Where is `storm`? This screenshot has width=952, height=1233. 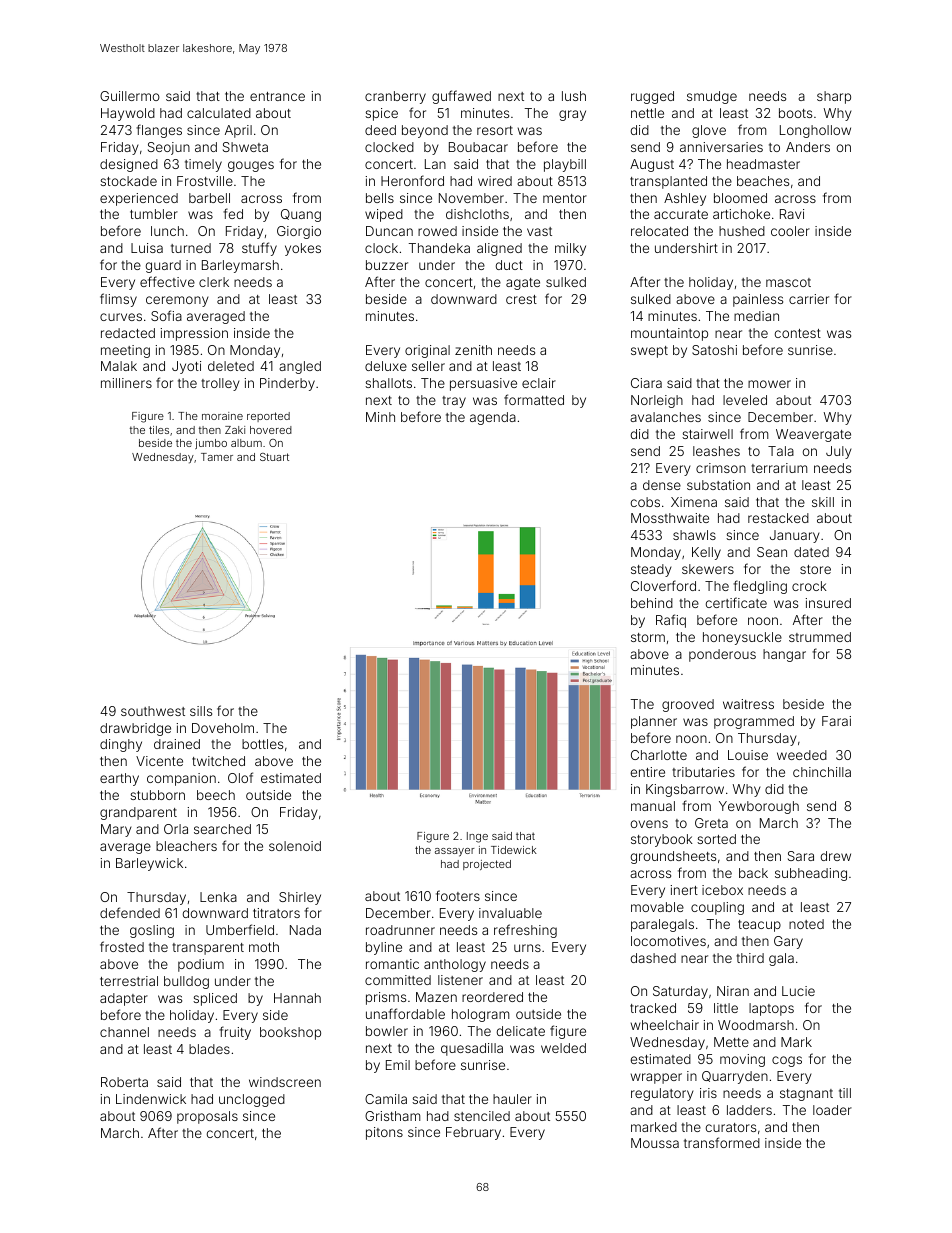
storm is located at coordinates (648, 637).
